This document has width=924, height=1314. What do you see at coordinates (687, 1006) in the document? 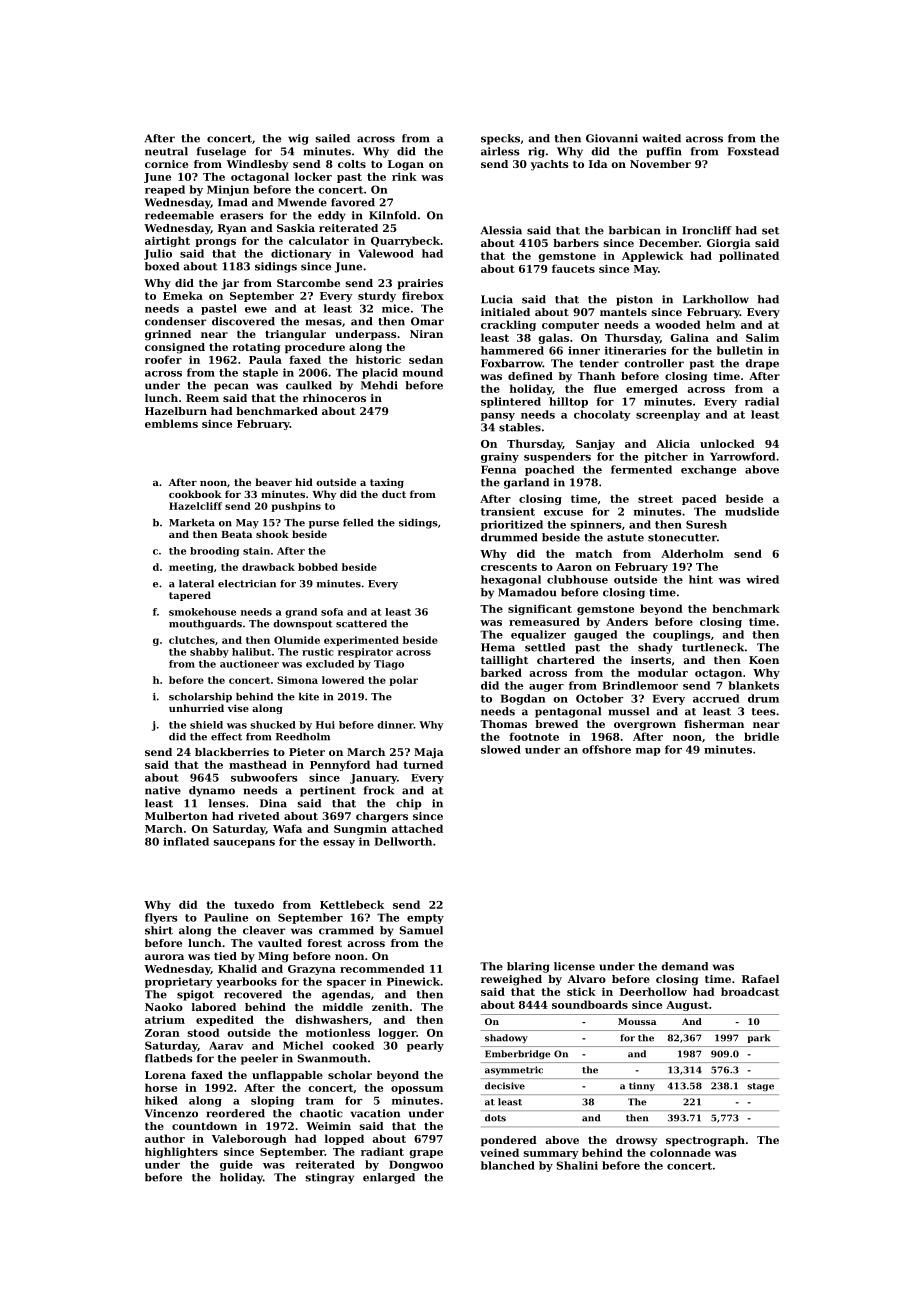
I see `August` at bounding box center [687, 1006].
